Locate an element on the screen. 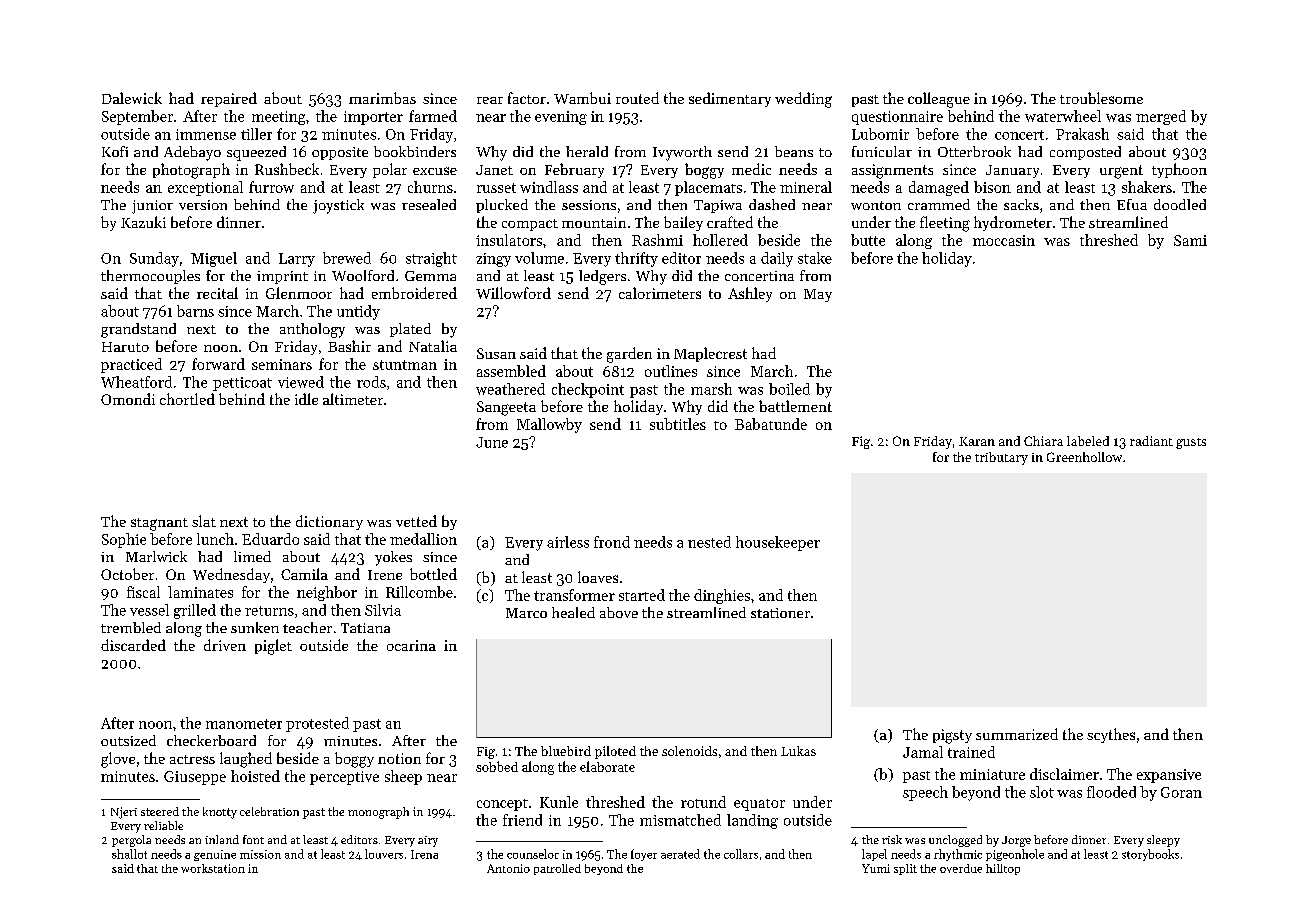 This screenshot has height=924, width=1308. Lukas is located at coordinates (798, 751).
